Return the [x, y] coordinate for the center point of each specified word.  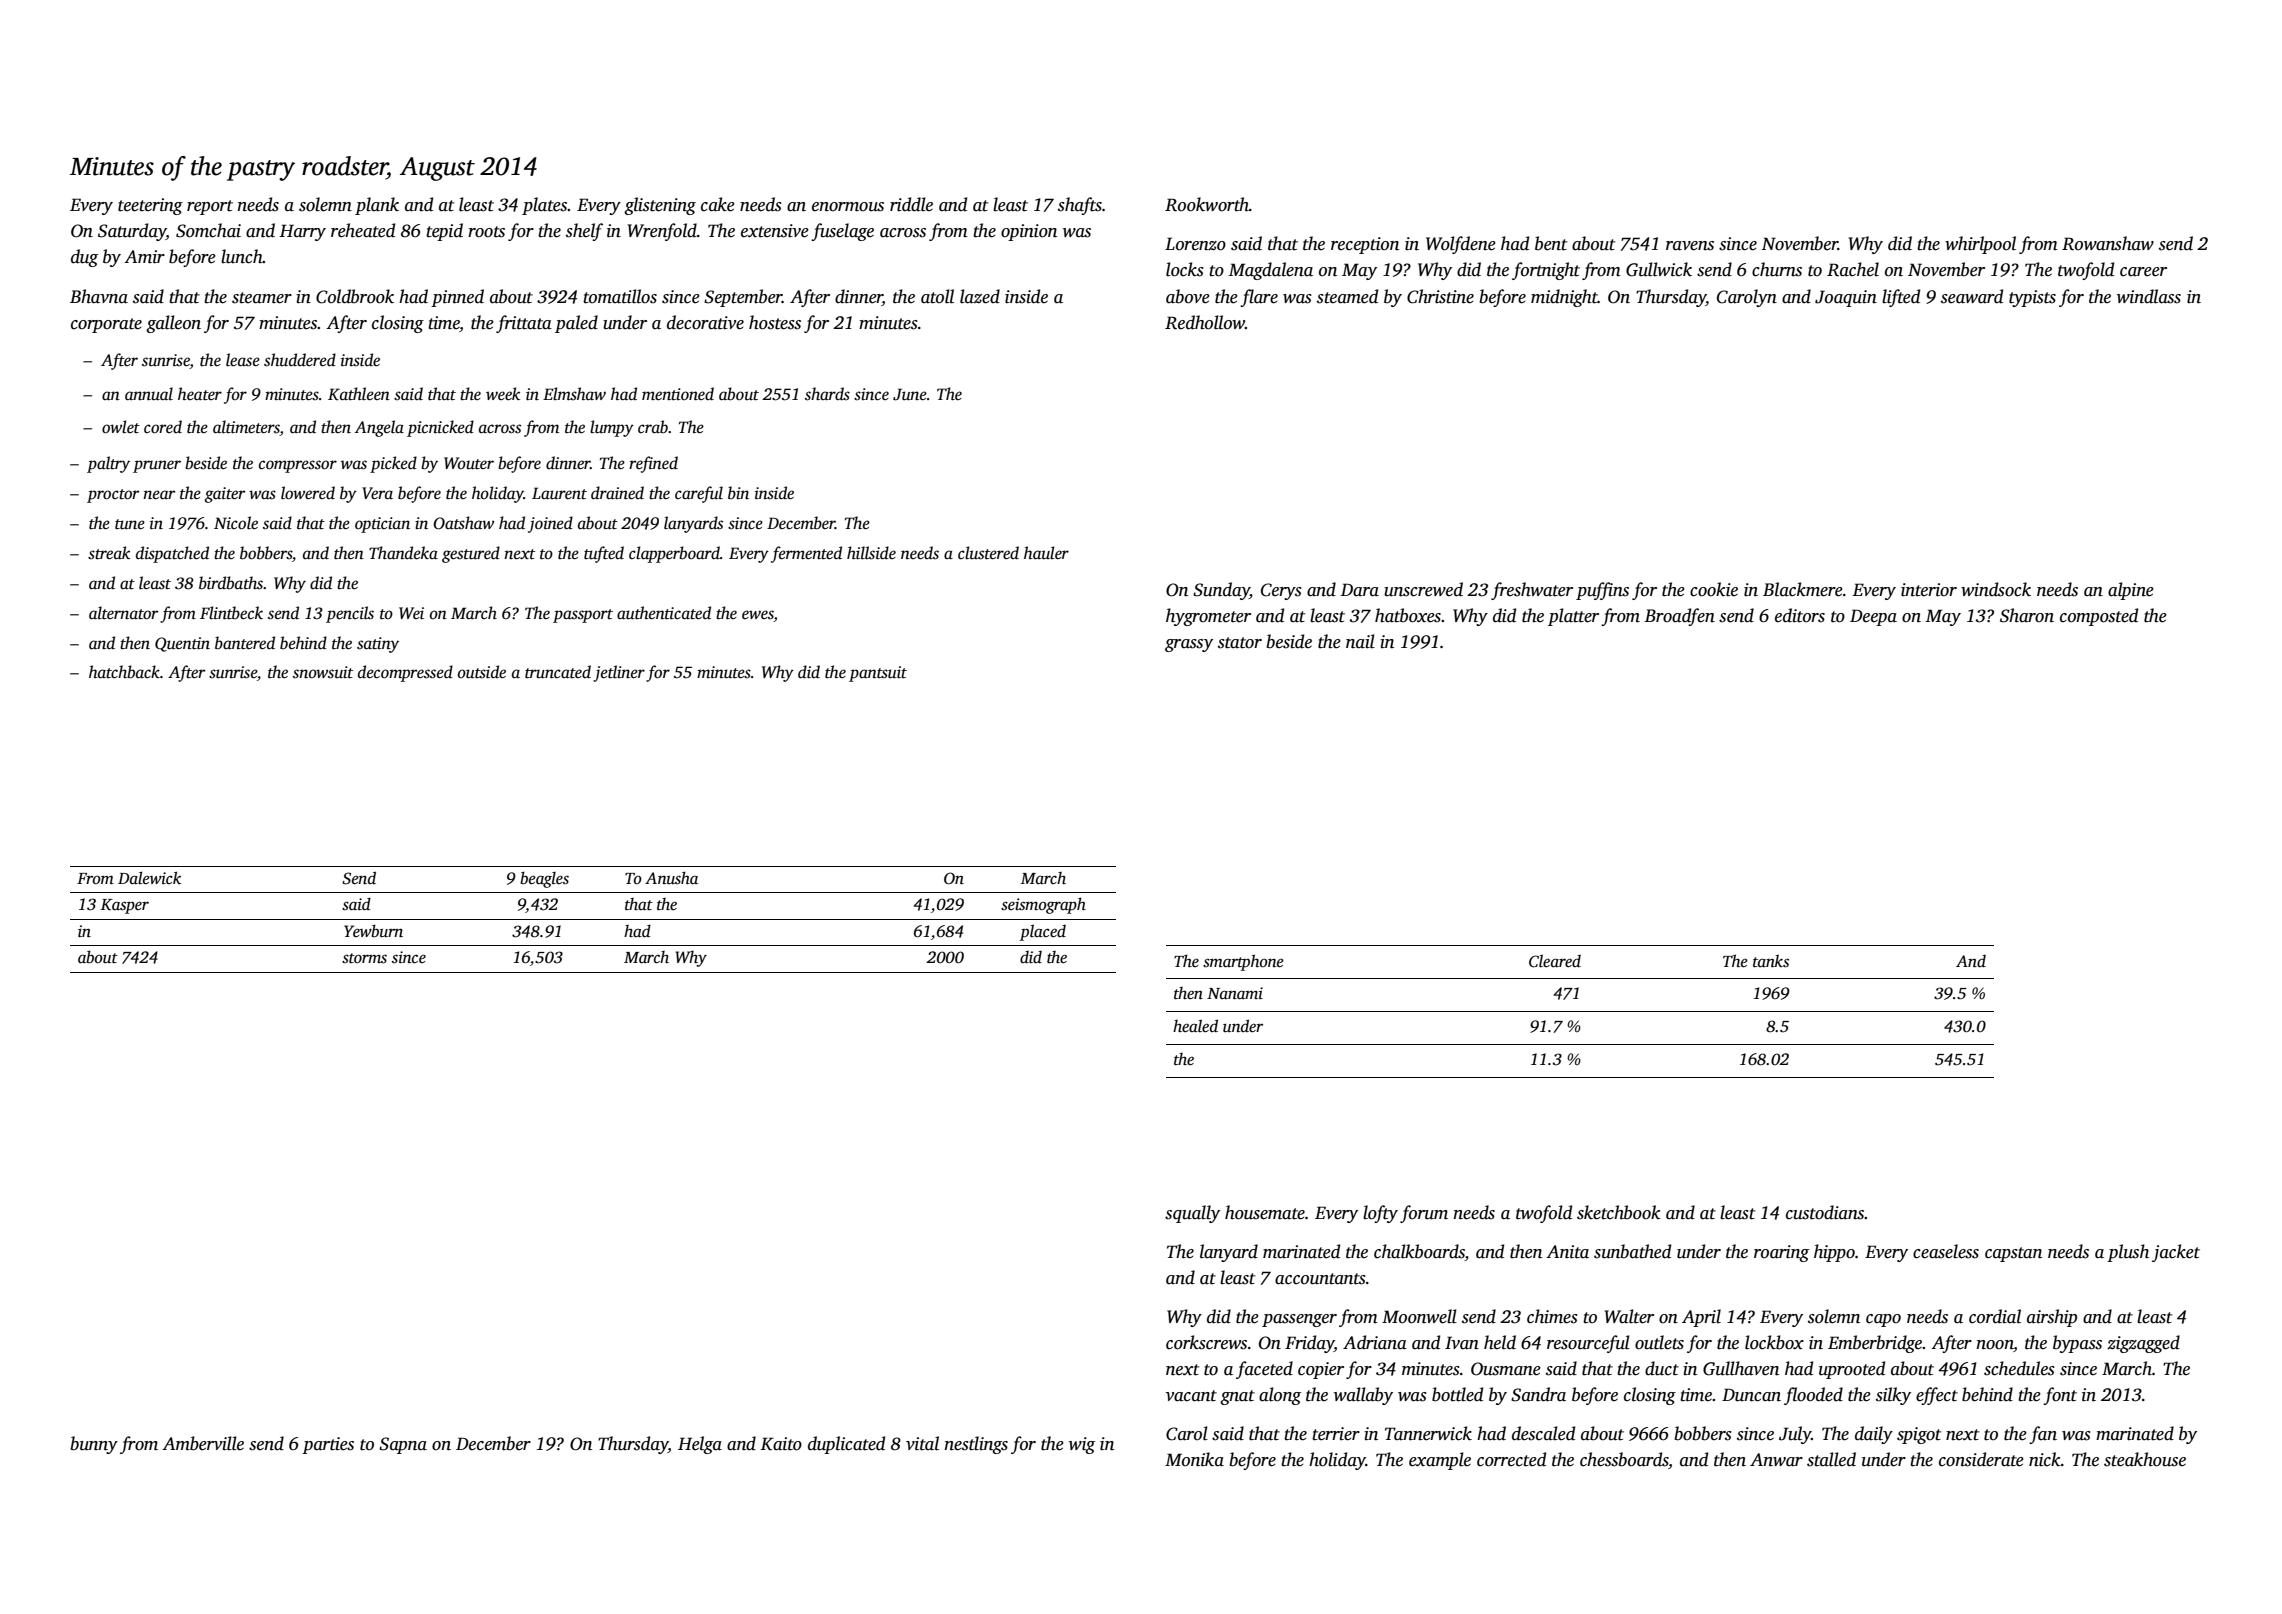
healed [1195, 1025]
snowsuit [323, 672]
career [2143, 272]
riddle [911, 204]
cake [718, 204]
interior [1929, 590]
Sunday [1221, 591]
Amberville [203, 1443]
